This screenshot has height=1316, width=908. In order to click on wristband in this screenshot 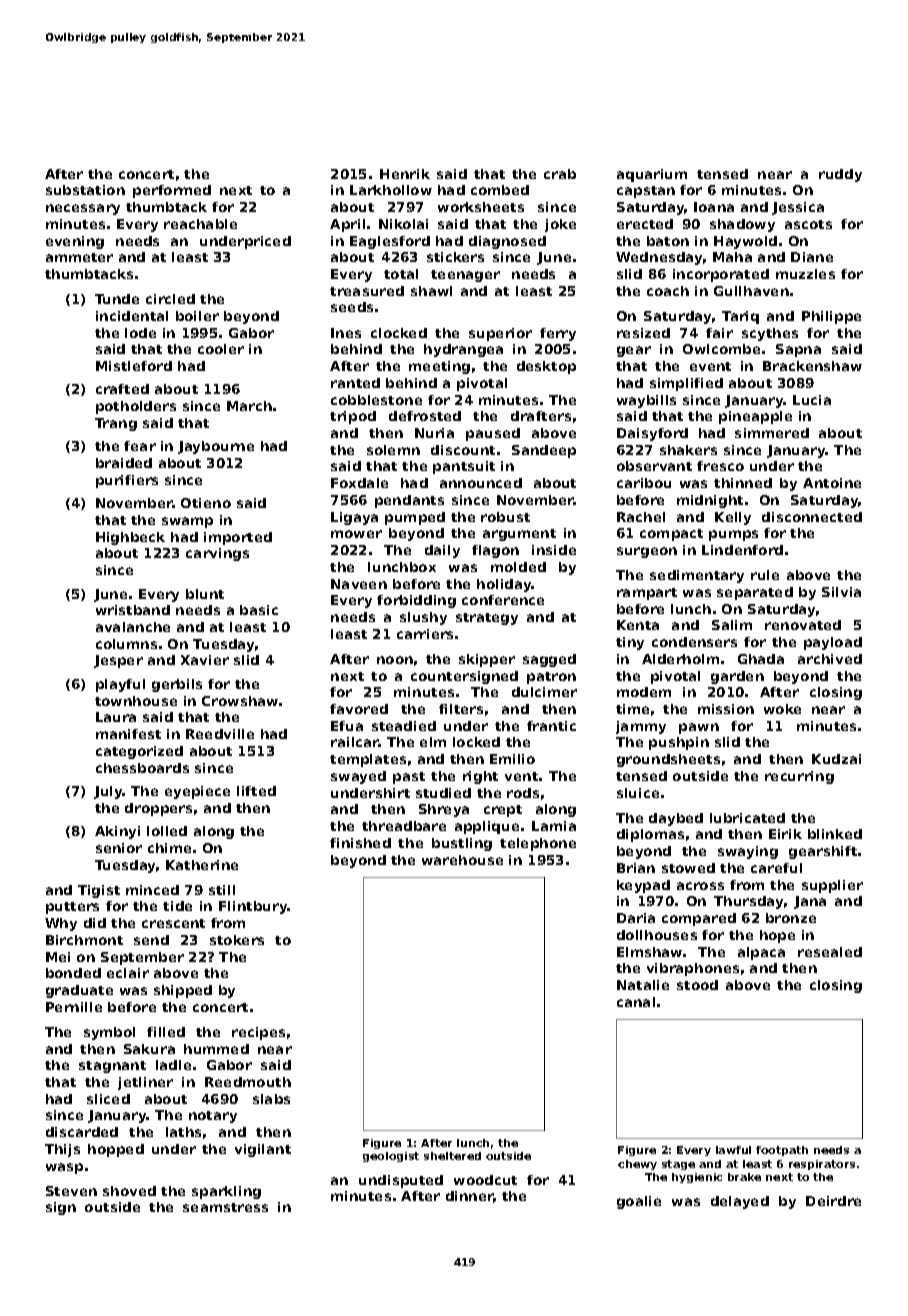, I will do `click(133, 610)`.
